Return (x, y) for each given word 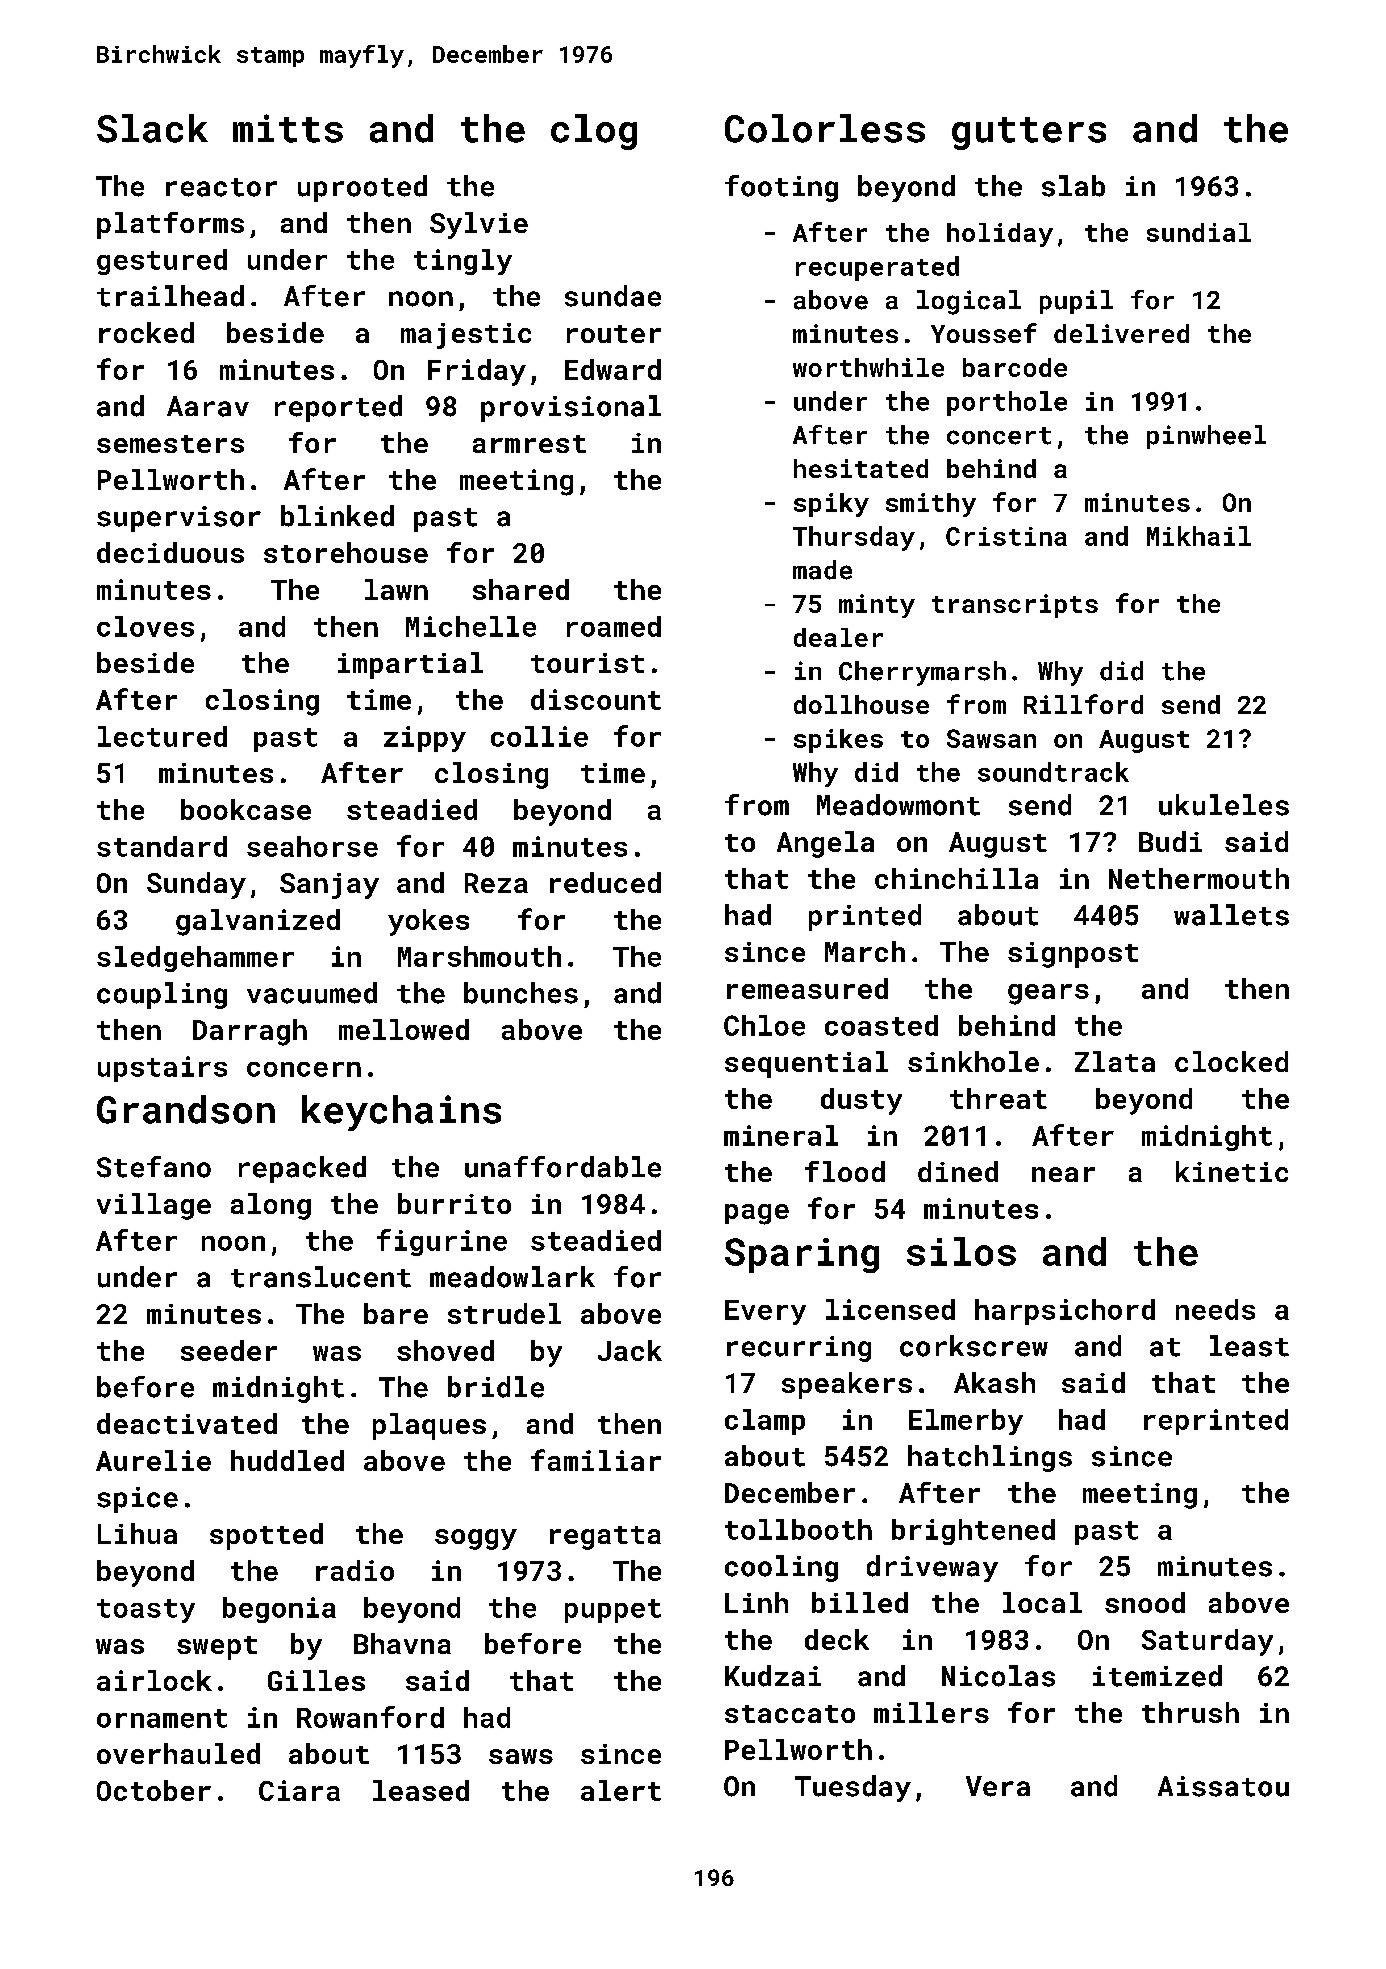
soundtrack (1053, 772)
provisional (571, 408)
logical (969, 302)
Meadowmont (898, 805)
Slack (152, 128)
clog (594, 132)
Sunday (196, 885)
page (757, 1214)
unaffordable (563, 1167)
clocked (1231, 1061)
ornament (162, 1718)
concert (999, 436)
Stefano (154, 1167)
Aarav (208, 406)
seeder (229, 1350)
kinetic (1232, 1171)
